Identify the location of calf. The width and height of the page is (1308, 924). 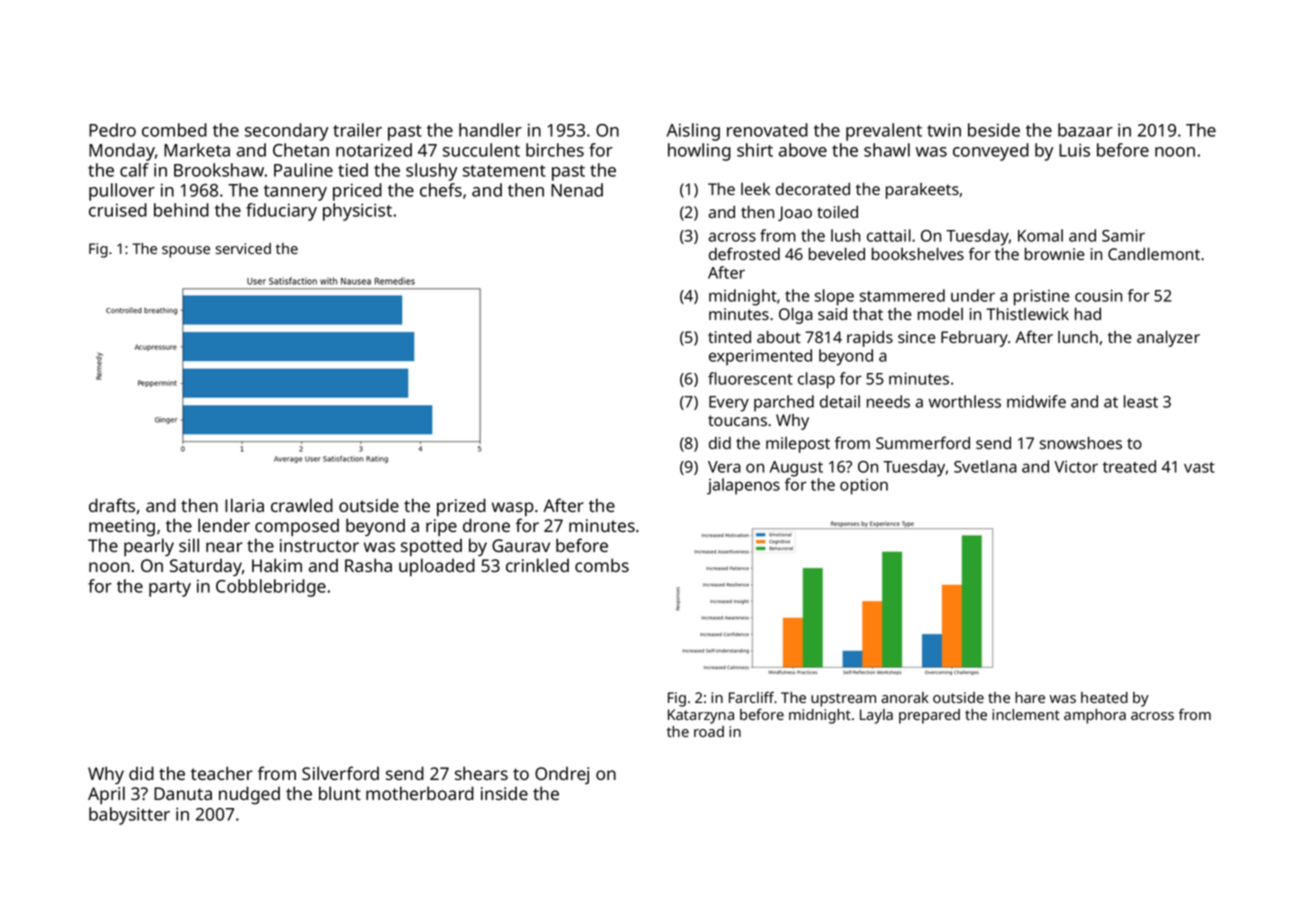
(134, 170).
